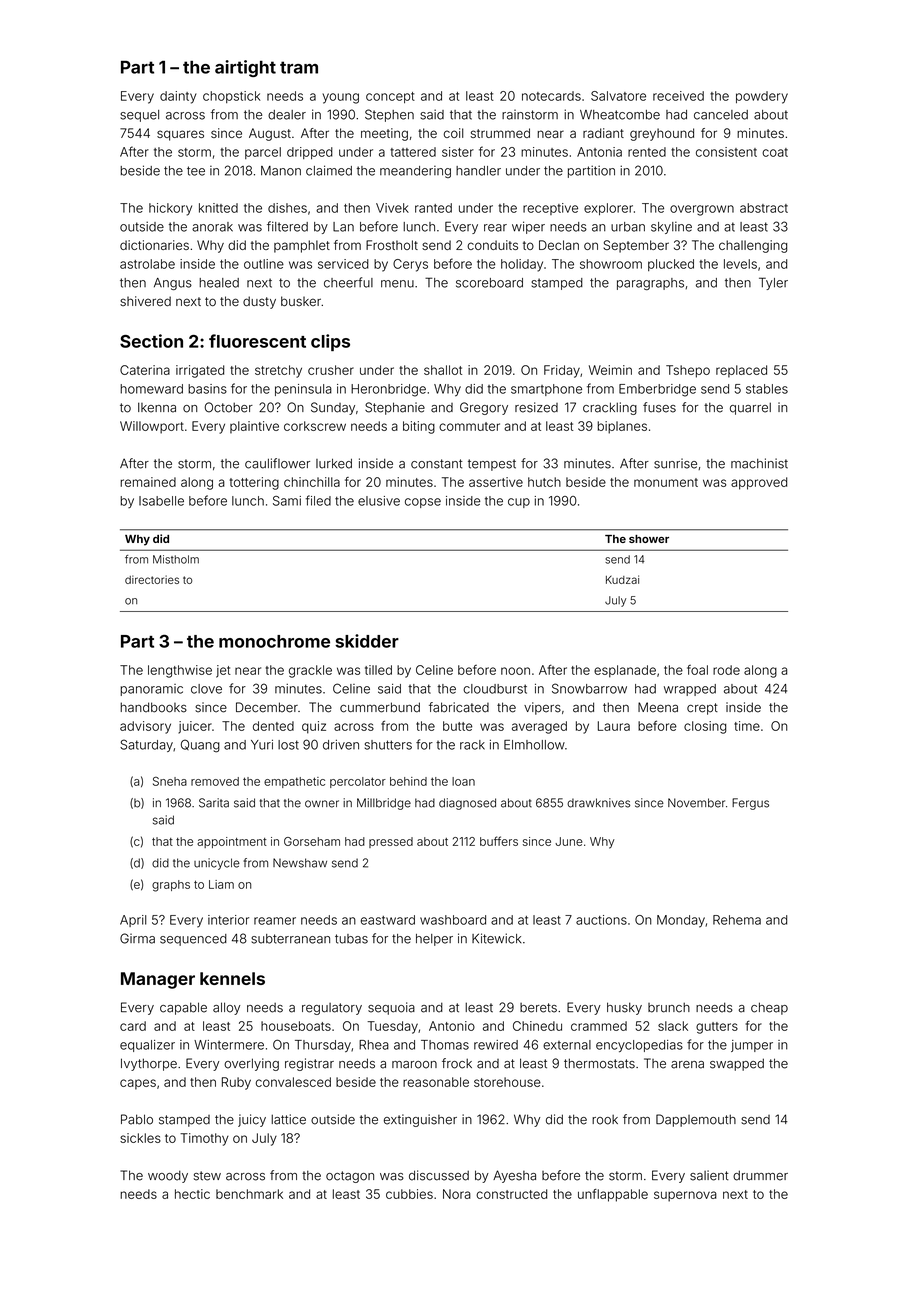  Describe the element at coordinates (492, 245) in the screenshot. I see `conduits` at that location.
